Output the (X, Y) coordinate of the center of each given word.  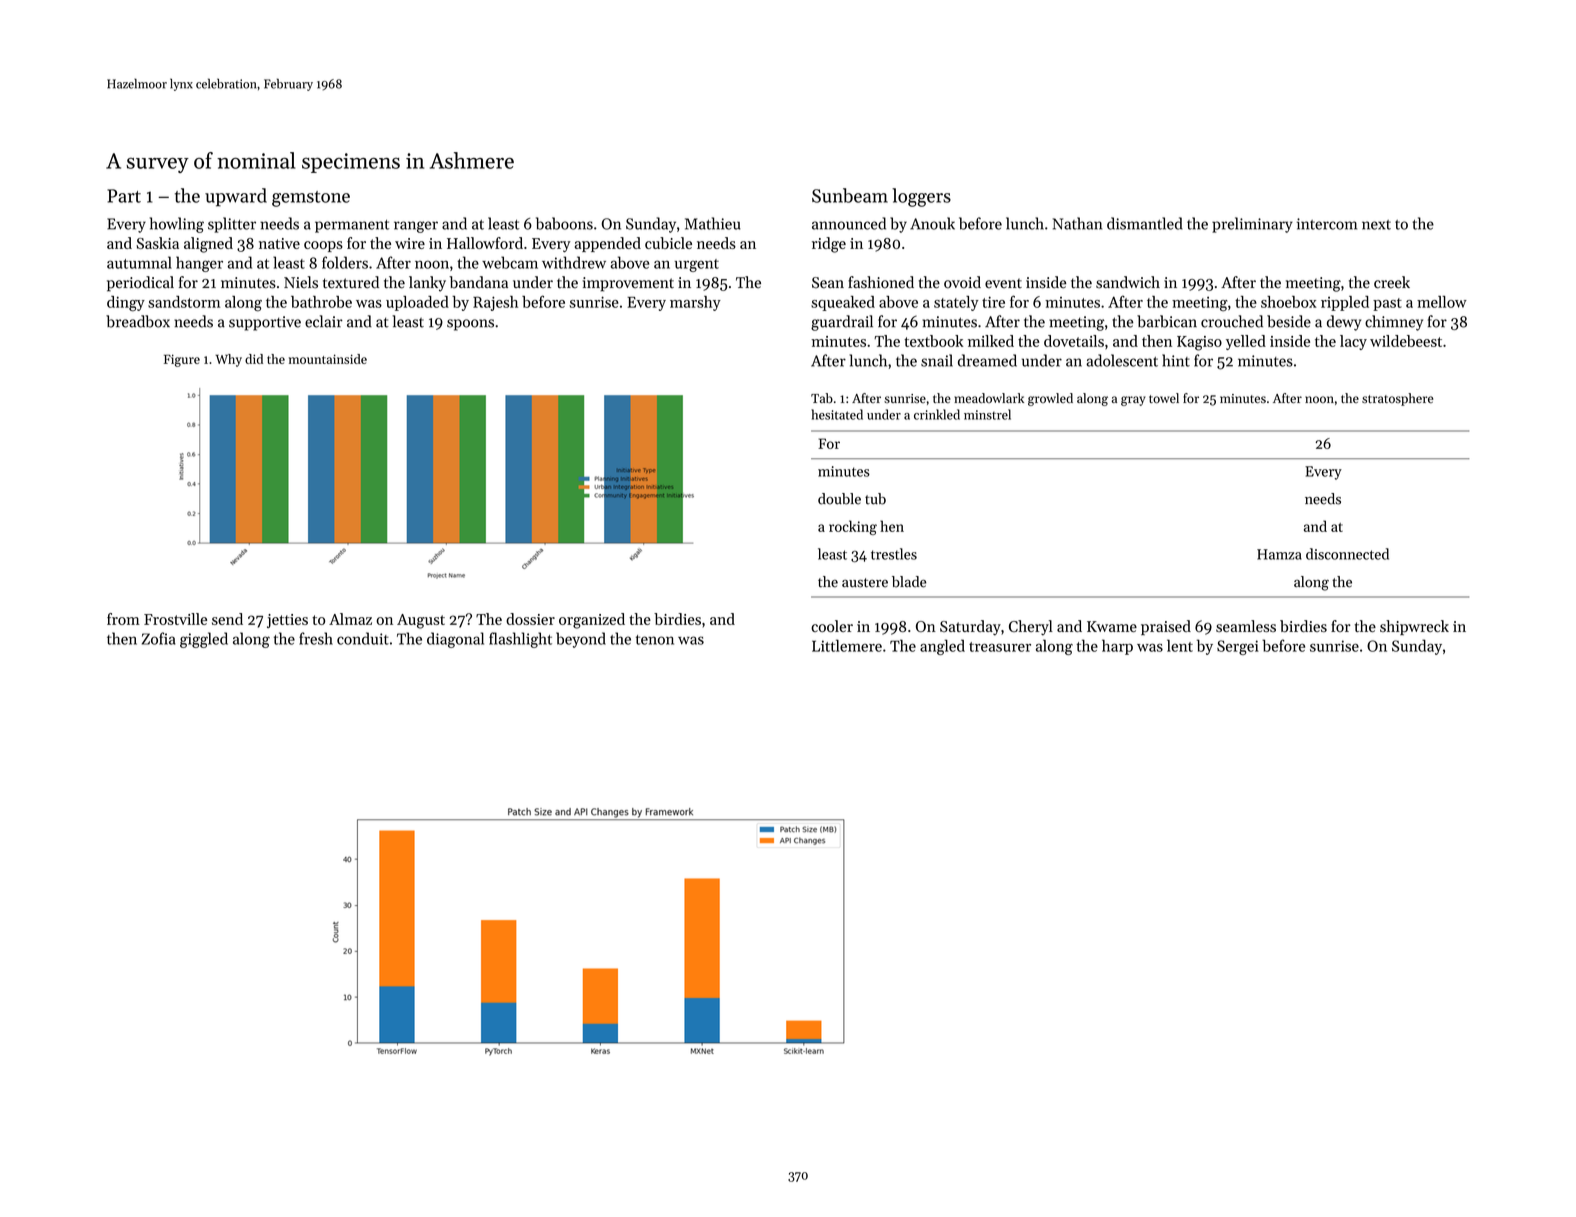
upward (236, 197)
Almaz (350, 619)
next (1376, 225)
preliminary (1252, 225)
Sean (828, 283)
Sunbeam (850, 195)
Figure (182, 360)
